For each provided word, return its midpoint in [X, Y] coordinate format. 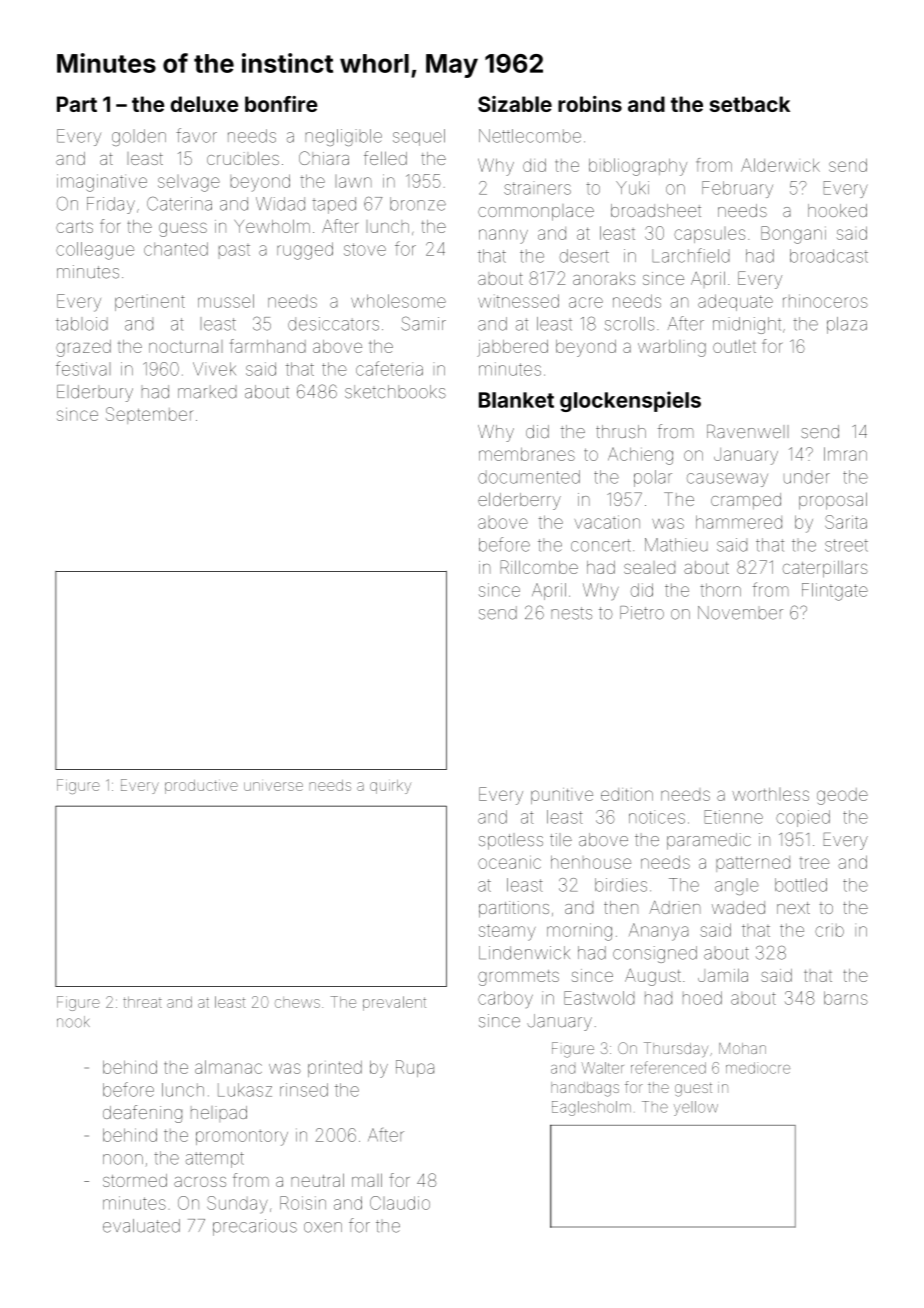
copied [803, 818]
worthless [770, 794]
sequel [419, 137]
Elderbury [95, 393]
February [737, 189]
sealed [649, 567]
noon [123, 1159]
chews [297, 1002]
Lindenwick [524, 953]
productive [201, 787]
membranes [527, 454]
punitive [562, 796]
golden [139, 137]
